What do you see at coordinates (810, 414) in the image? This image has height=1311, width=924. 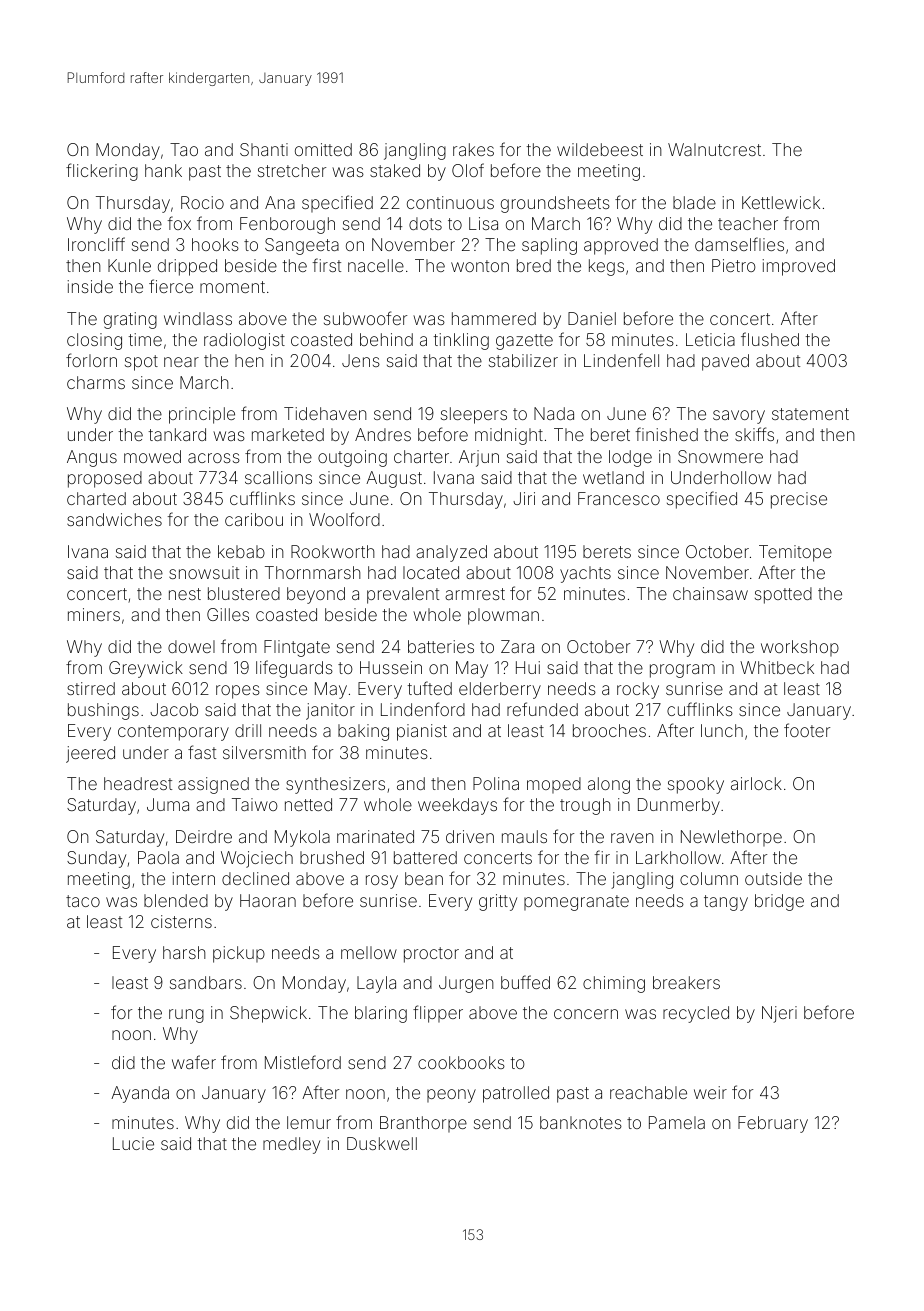 I see `statement` at bounding box center [810, 414].
